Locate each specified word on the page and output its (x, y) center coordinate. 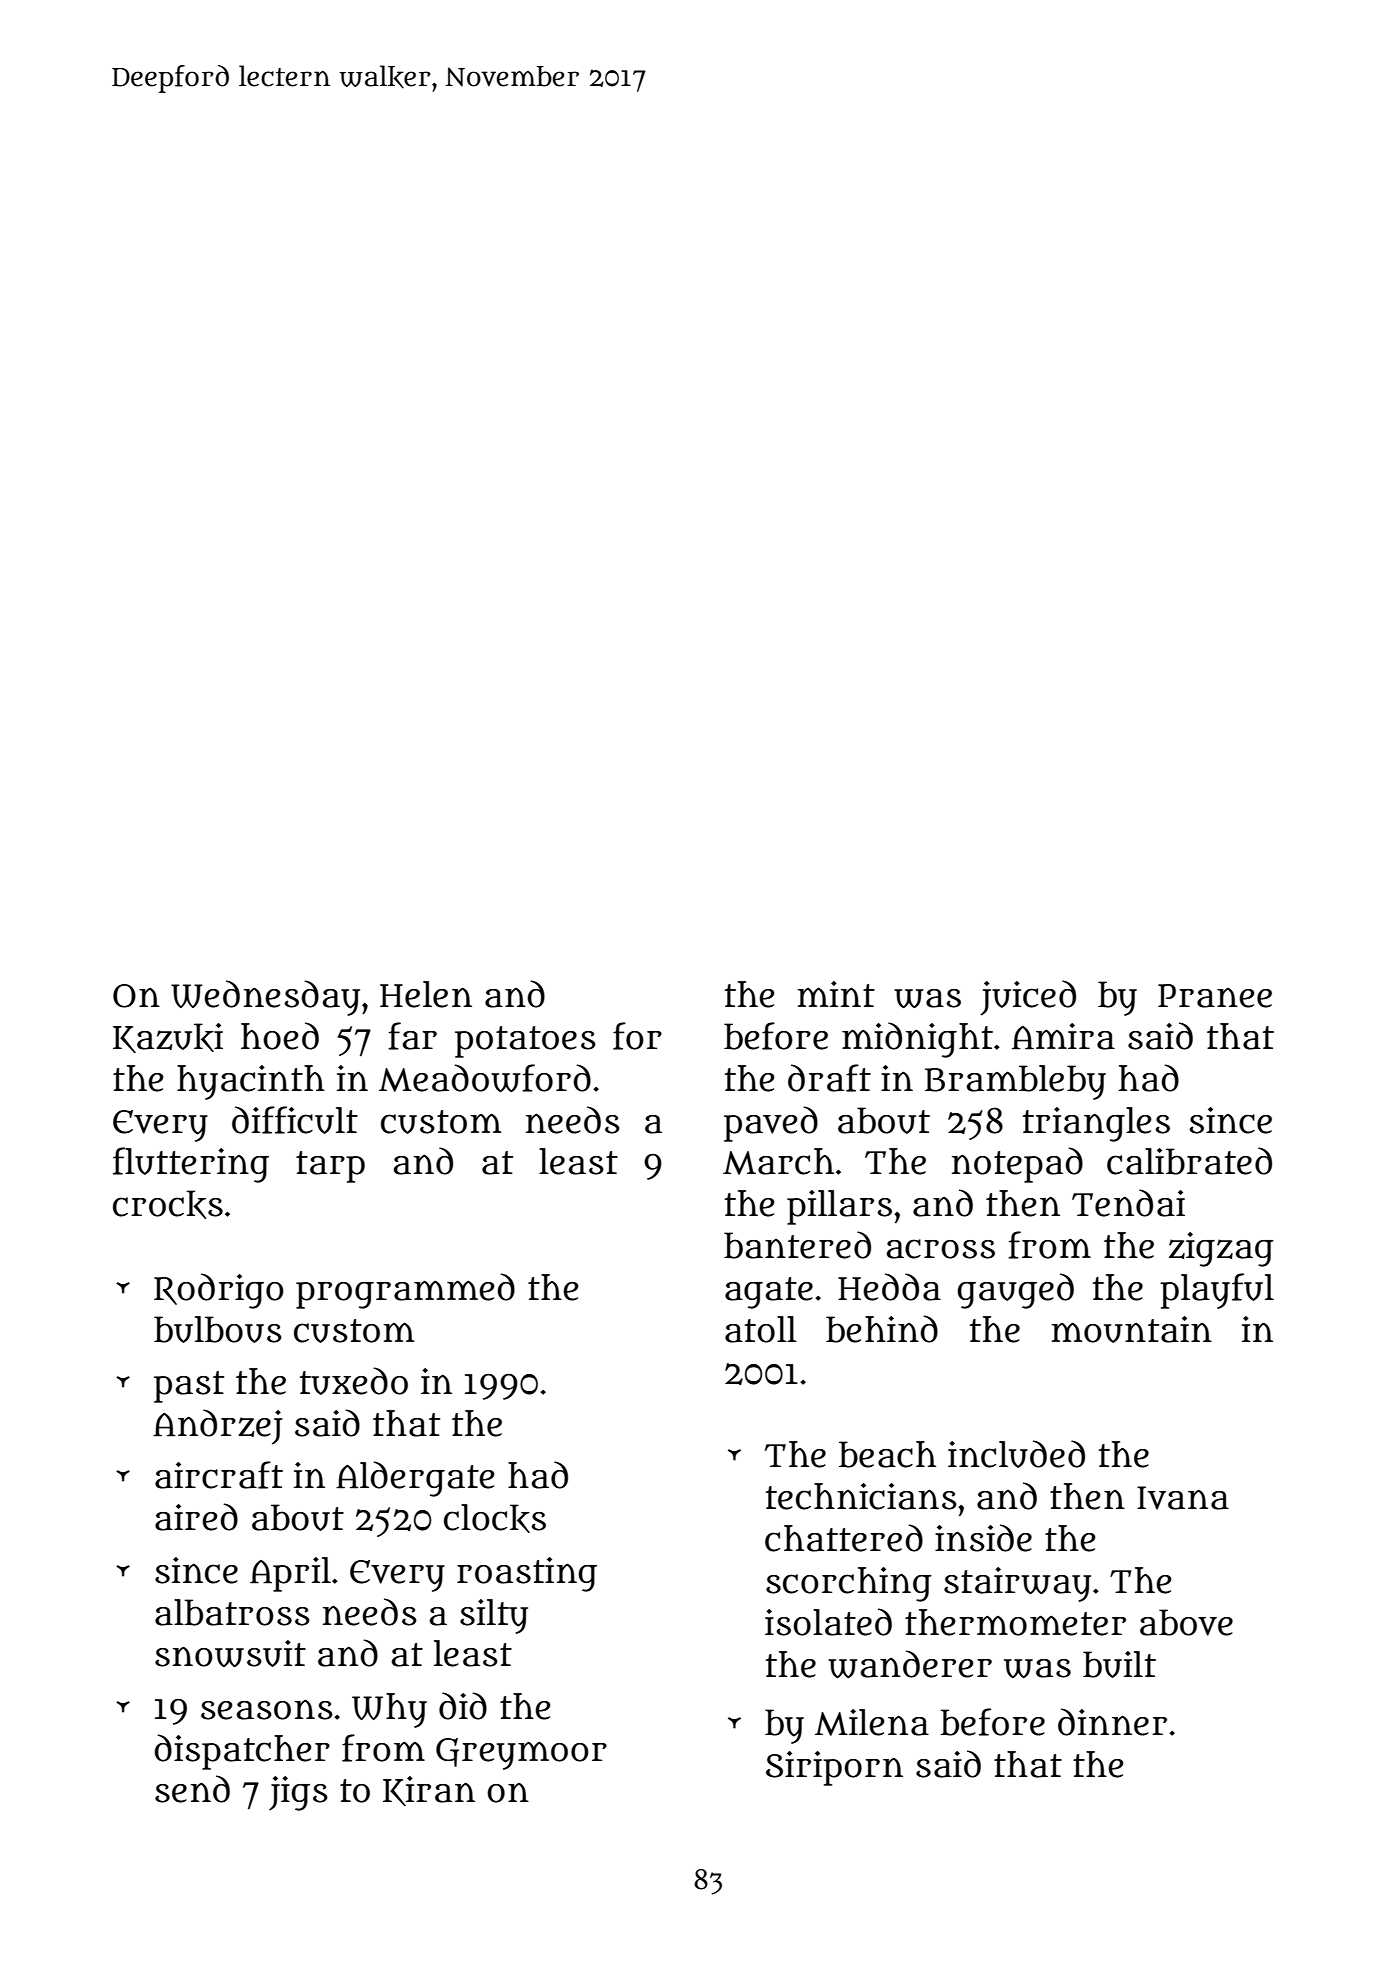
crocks (168, 1204)
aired (196, 1517)
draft (829, 1078)
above (1186, 1622)
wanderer (910, 1664)
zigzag (1221, 1249)
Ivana (1183, 1498)
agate (769, 1293)
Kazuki (168, 1038)
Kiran (429, 1791)
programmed (405, 1291)
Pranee (1215, 996)
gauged (1015, 1291)
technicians (861, 1496)
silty (494, 1616)
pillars (839, 1207)
